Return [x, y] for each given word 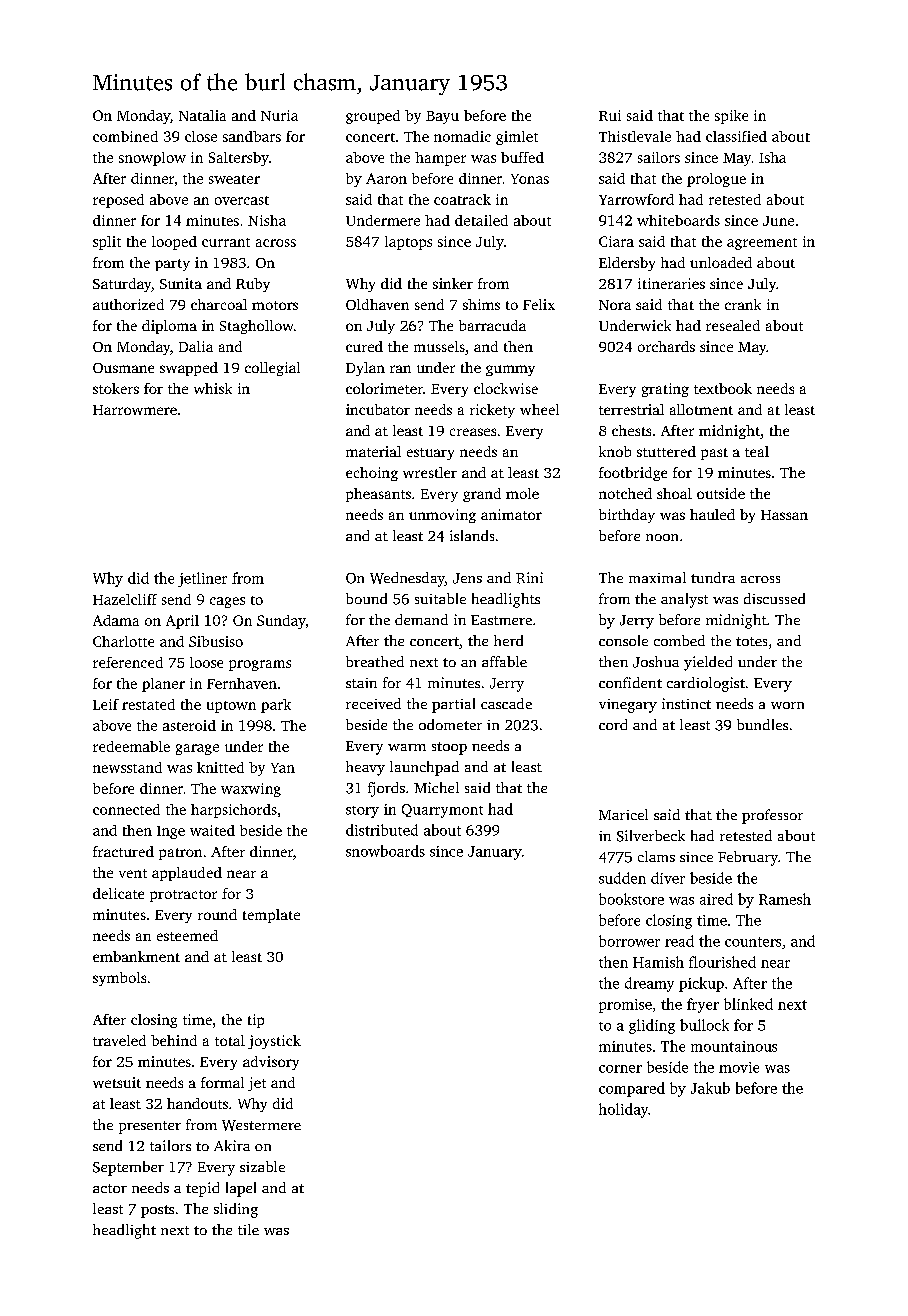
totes [751, 641]
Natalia [202, 115]
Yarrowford [636, 199]
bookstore [631, 899]
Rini [529, 578]
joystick [274, 1042]
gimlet [517, 138]
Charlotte [123, 641]
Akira [232, 1145]
